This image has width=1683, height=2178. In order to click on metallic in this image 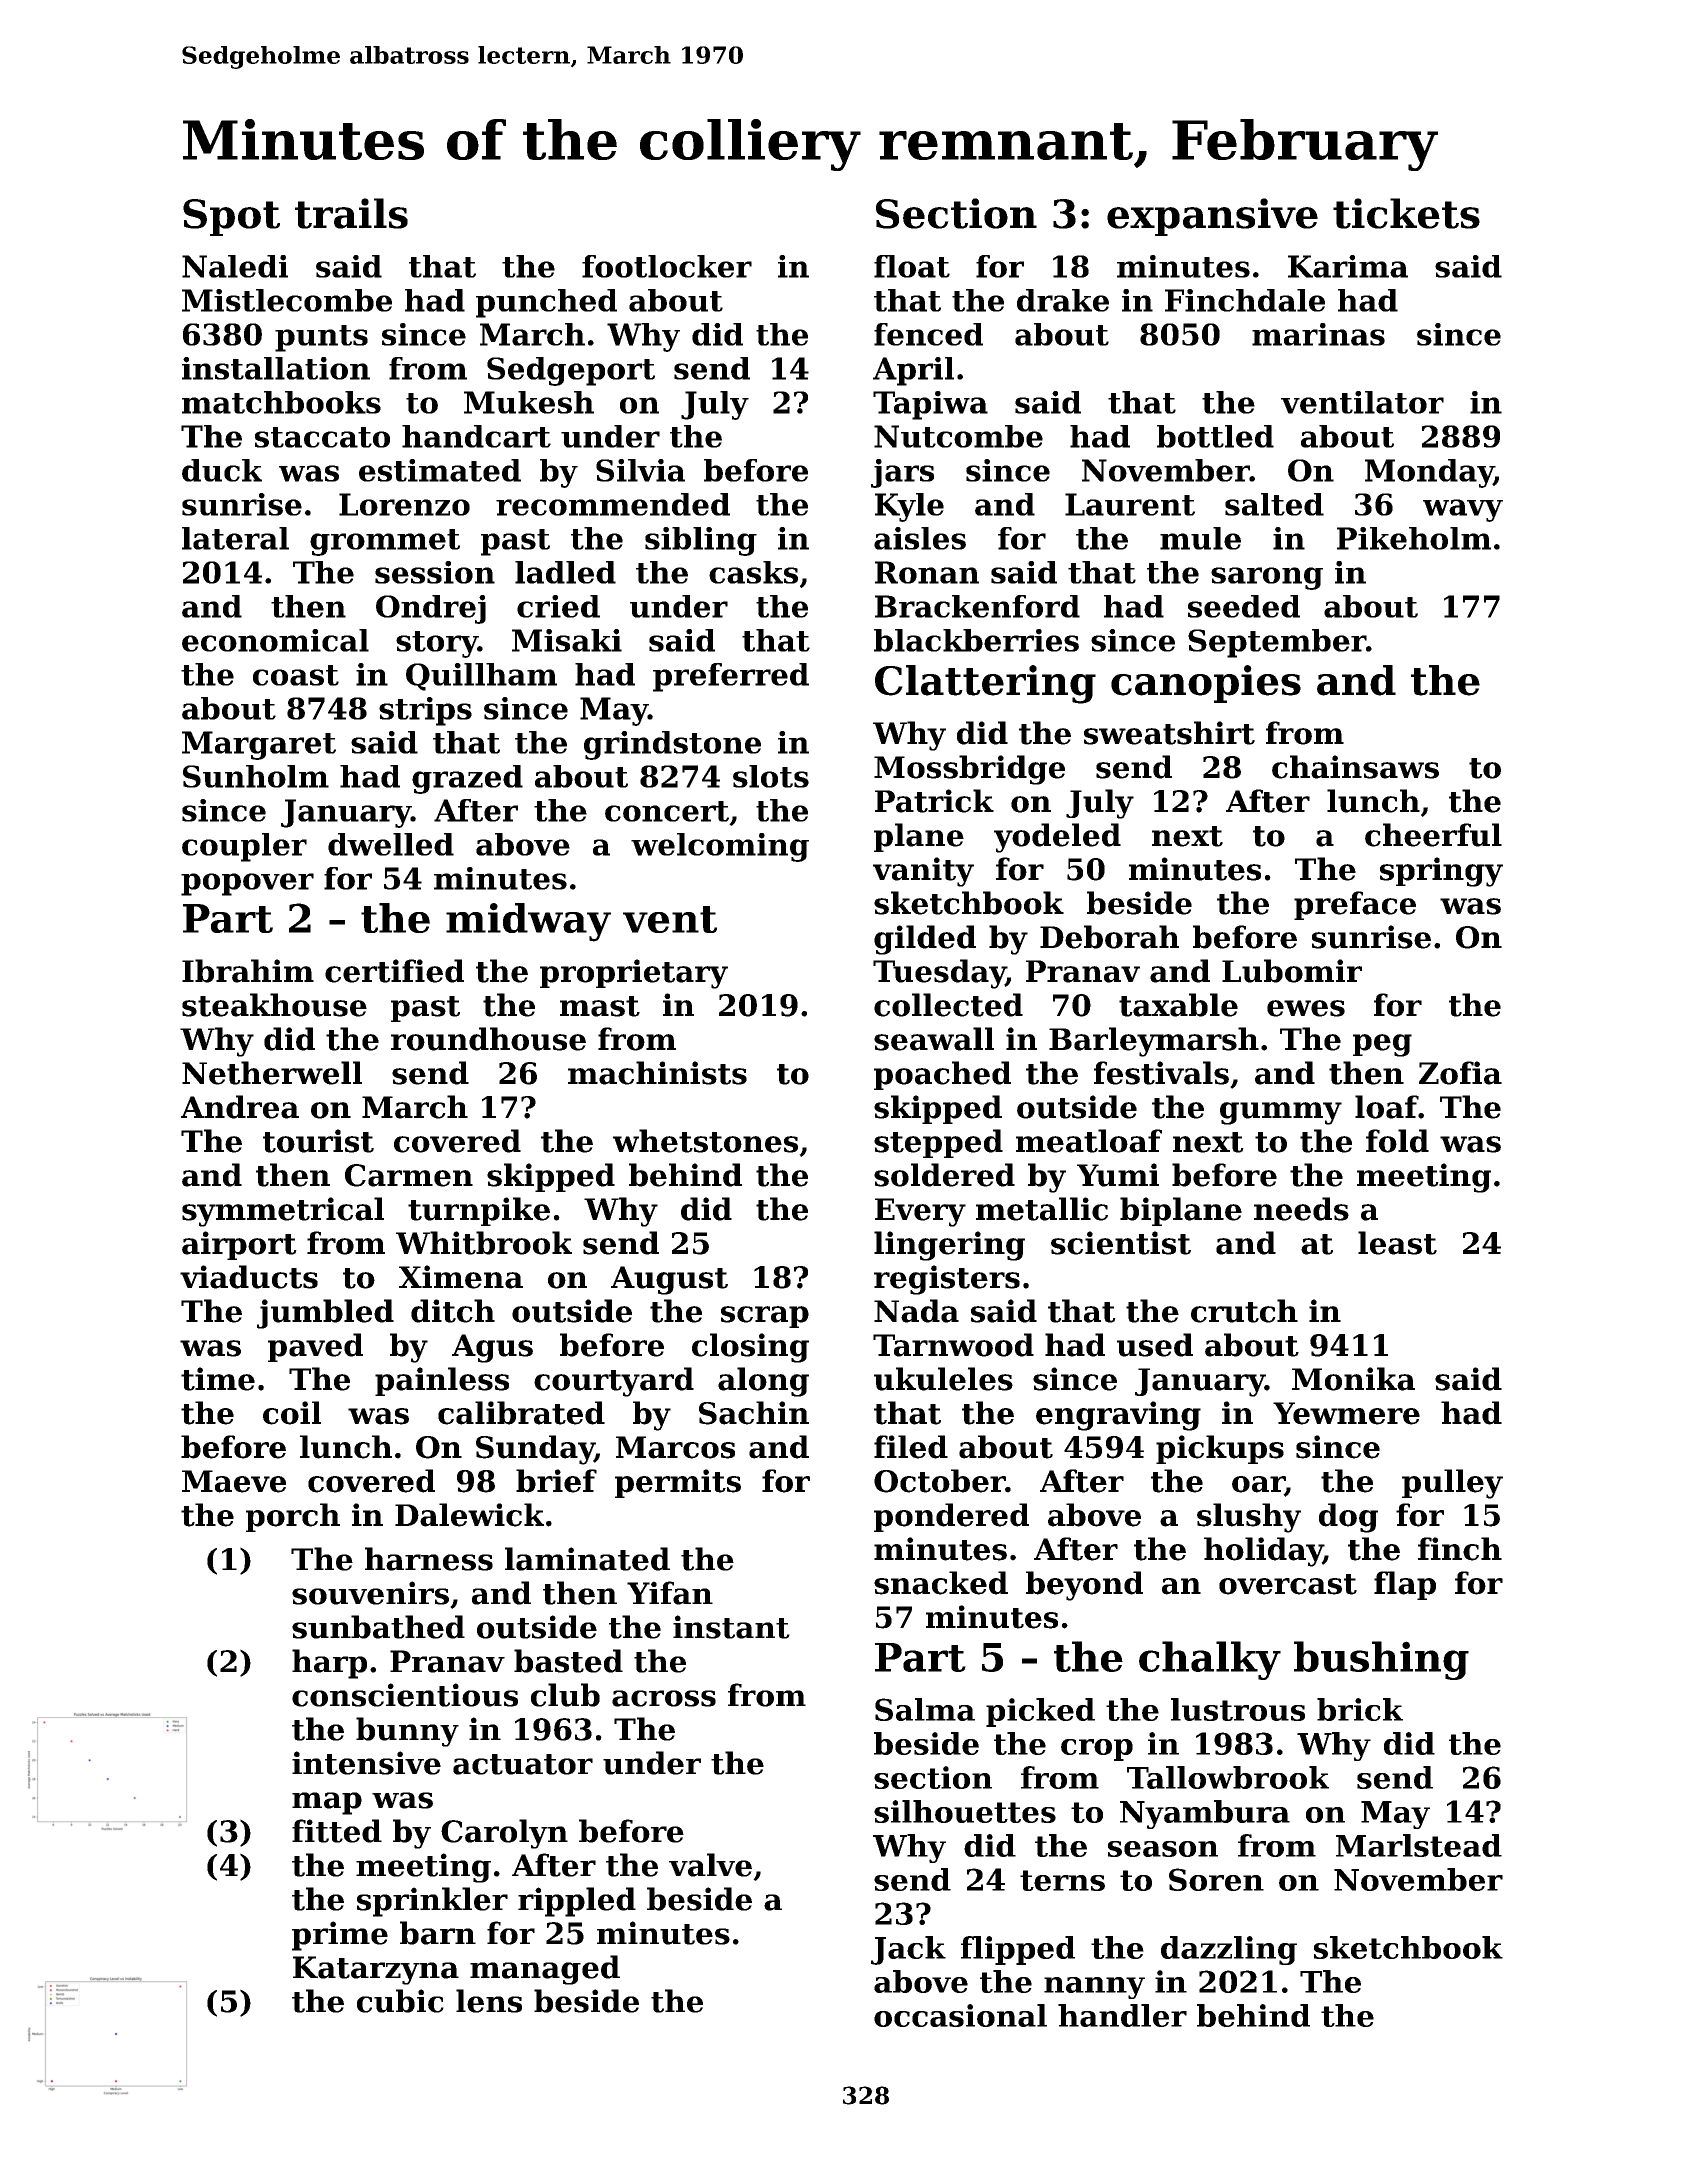, I will do `click(1042, 1209)`.
